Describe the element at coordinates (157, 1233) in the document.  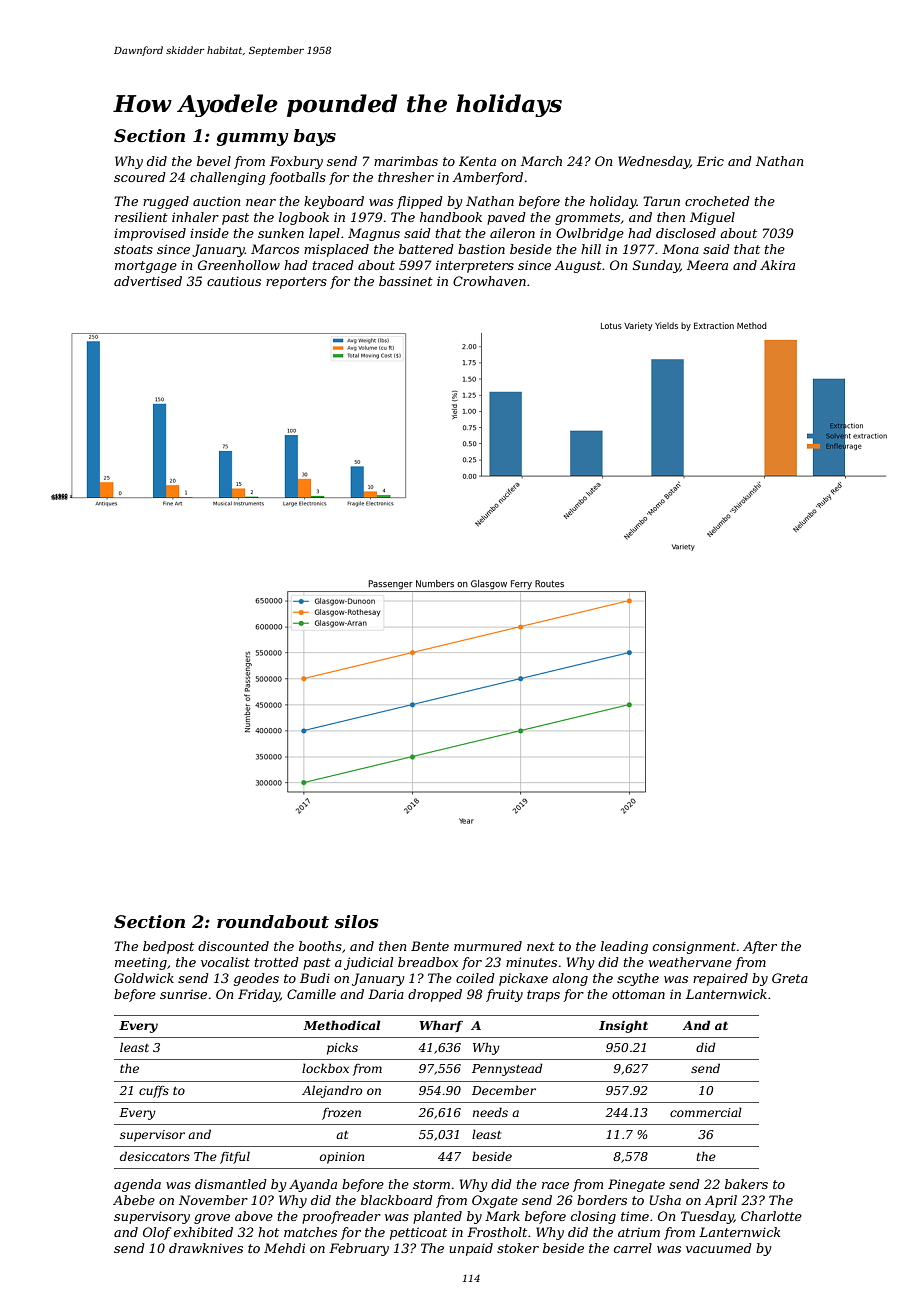
I see `Olof` at that location.
